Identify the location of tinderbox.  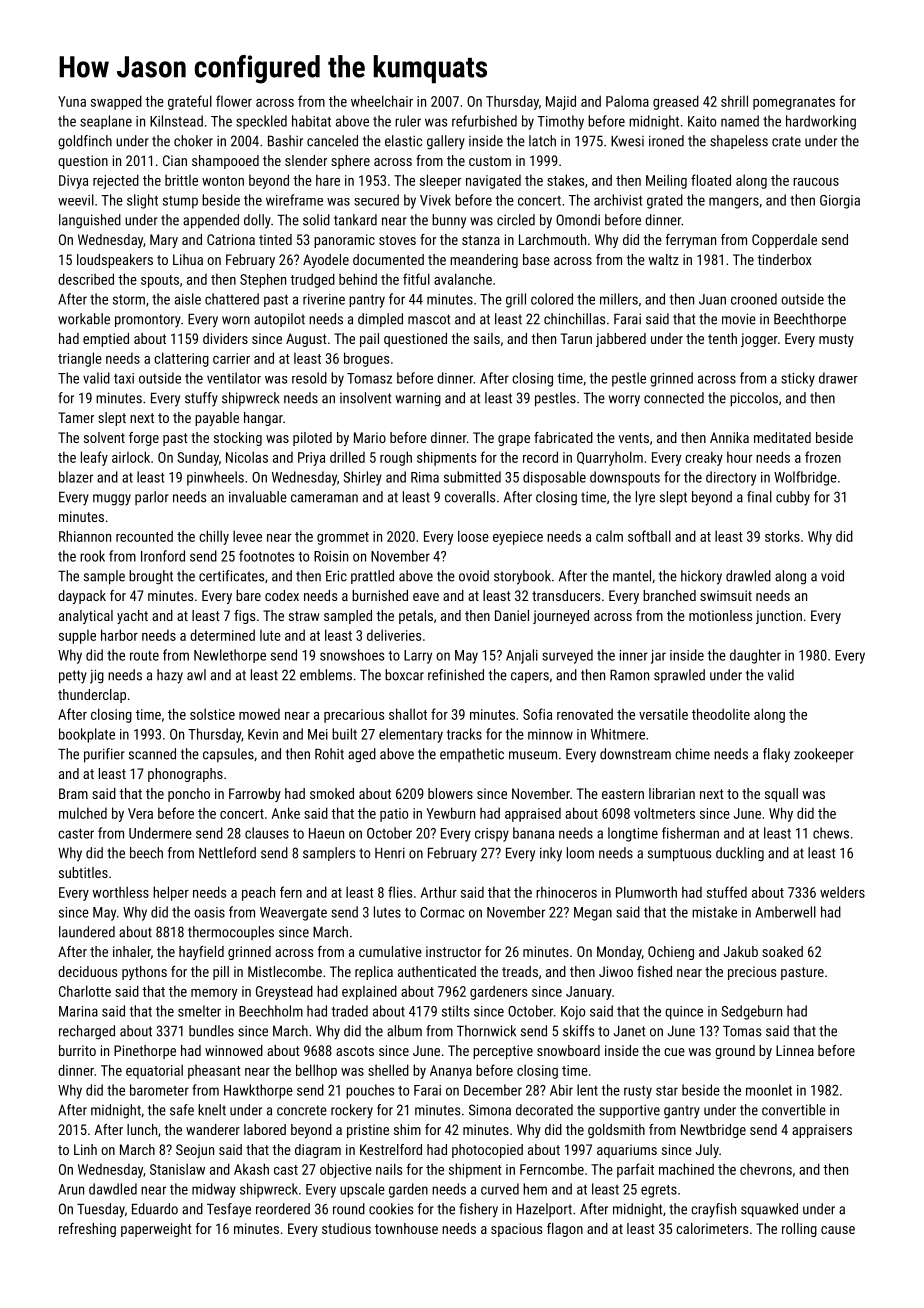
(784, 259).
